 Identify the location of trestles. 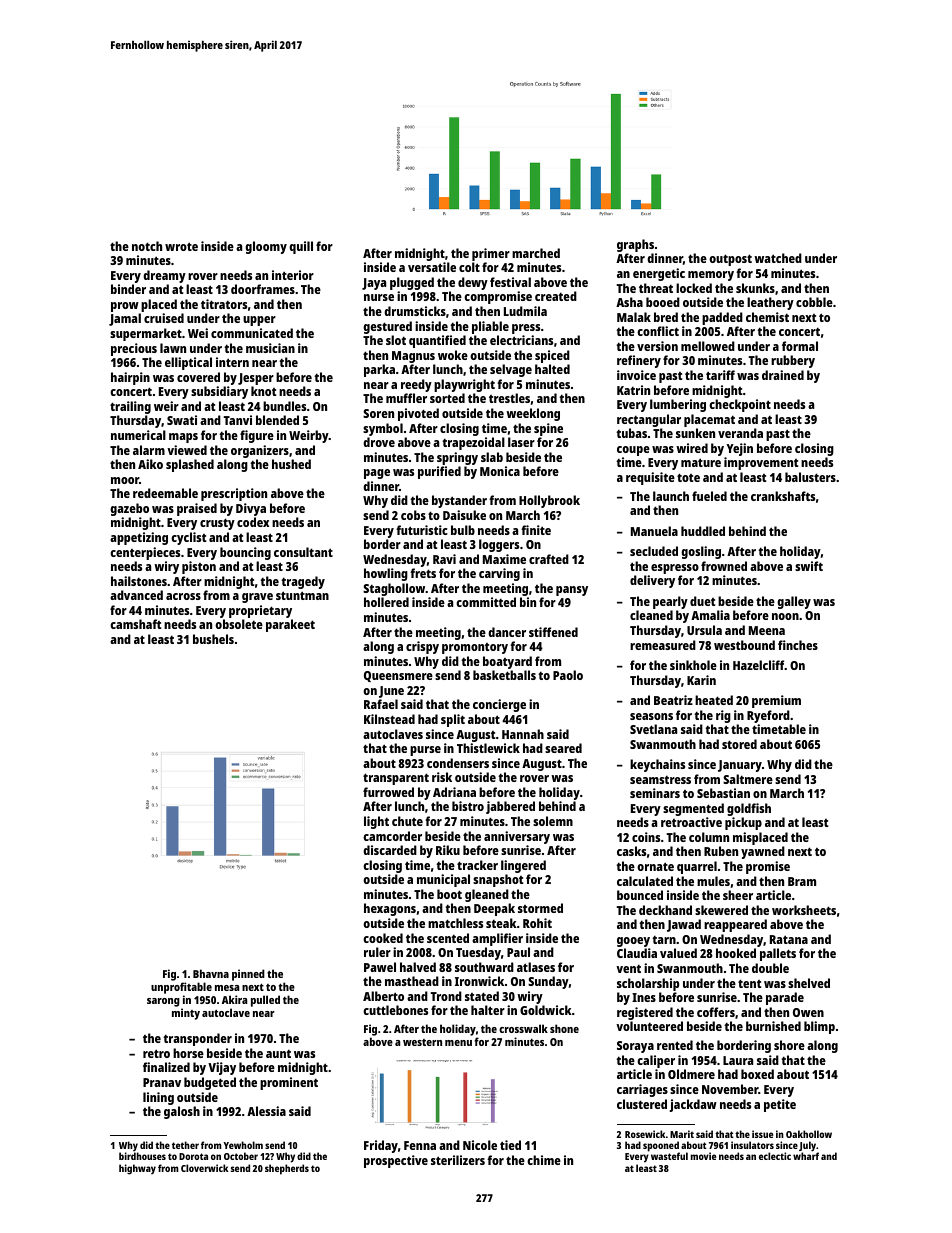
(509, 398).
